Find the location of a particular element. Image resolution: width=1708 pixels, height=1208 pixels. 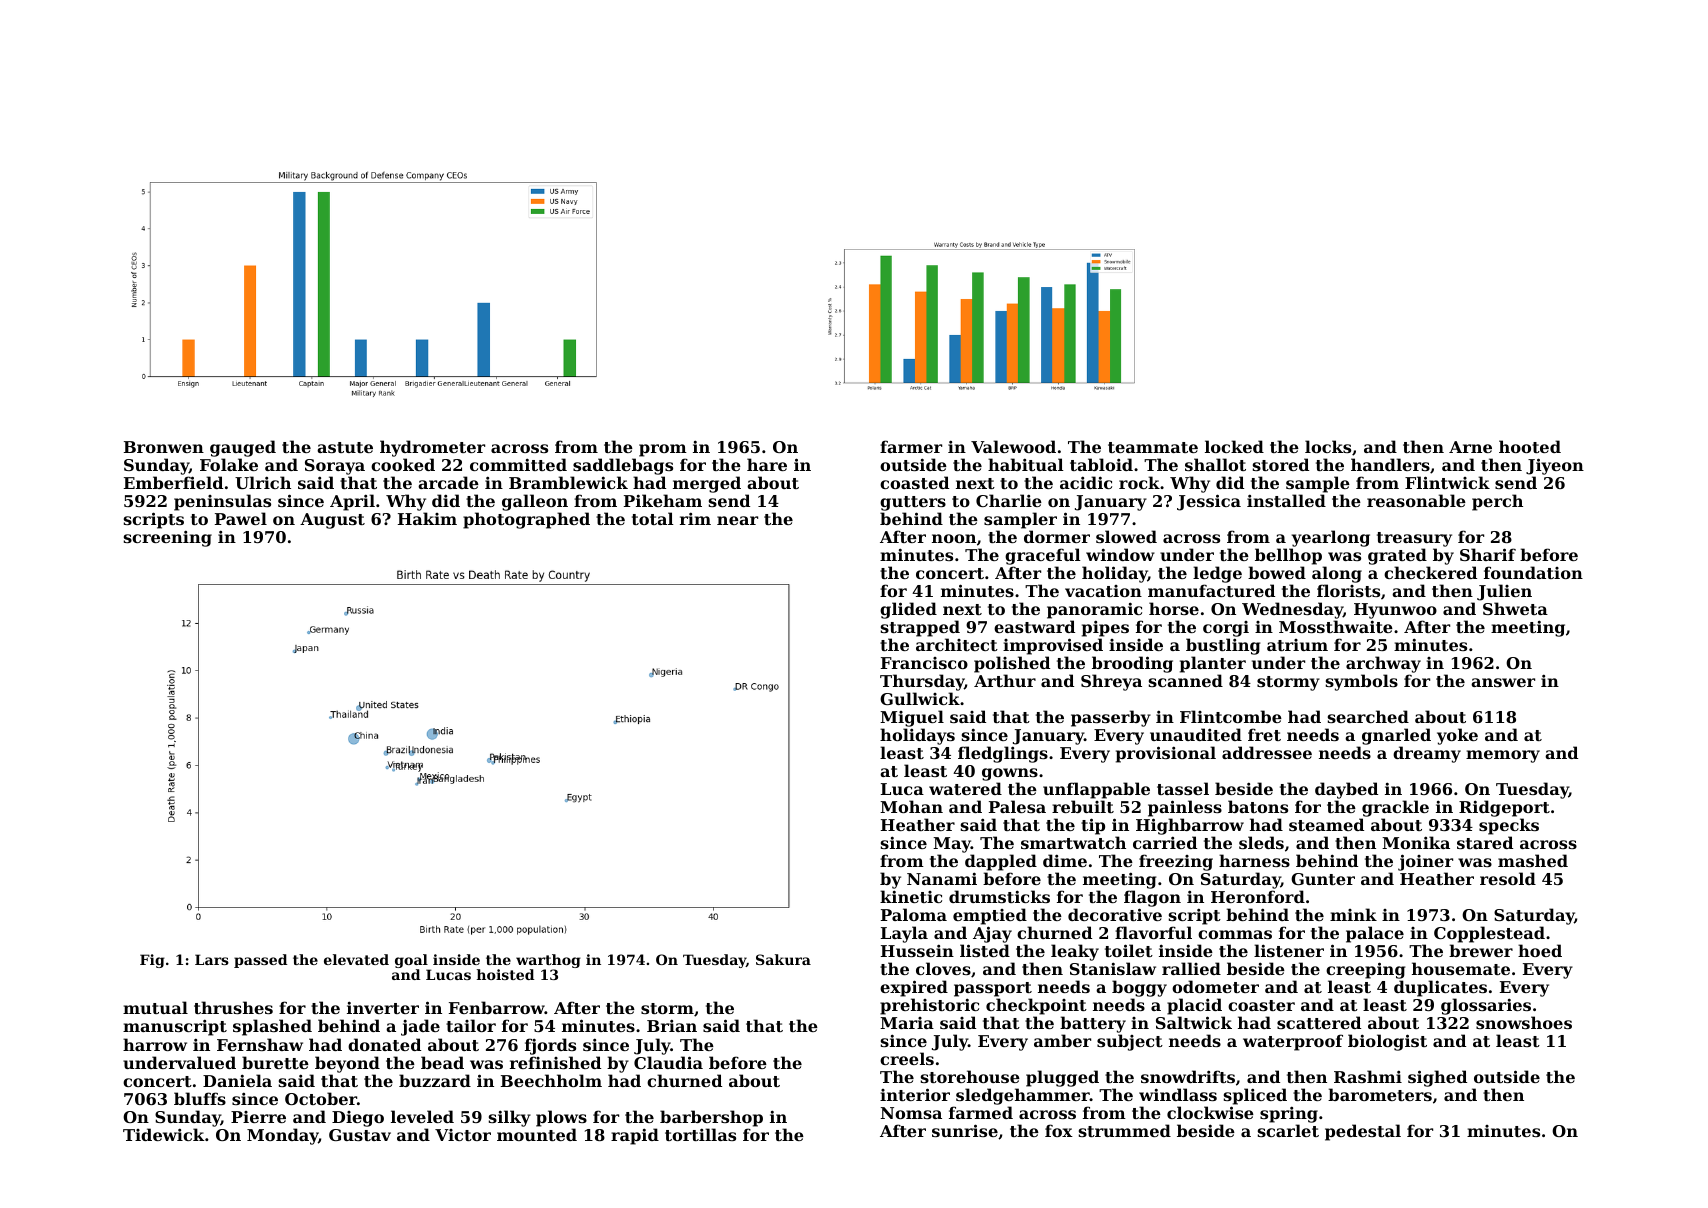

Valewood is located at coordinates (1013, 446).
